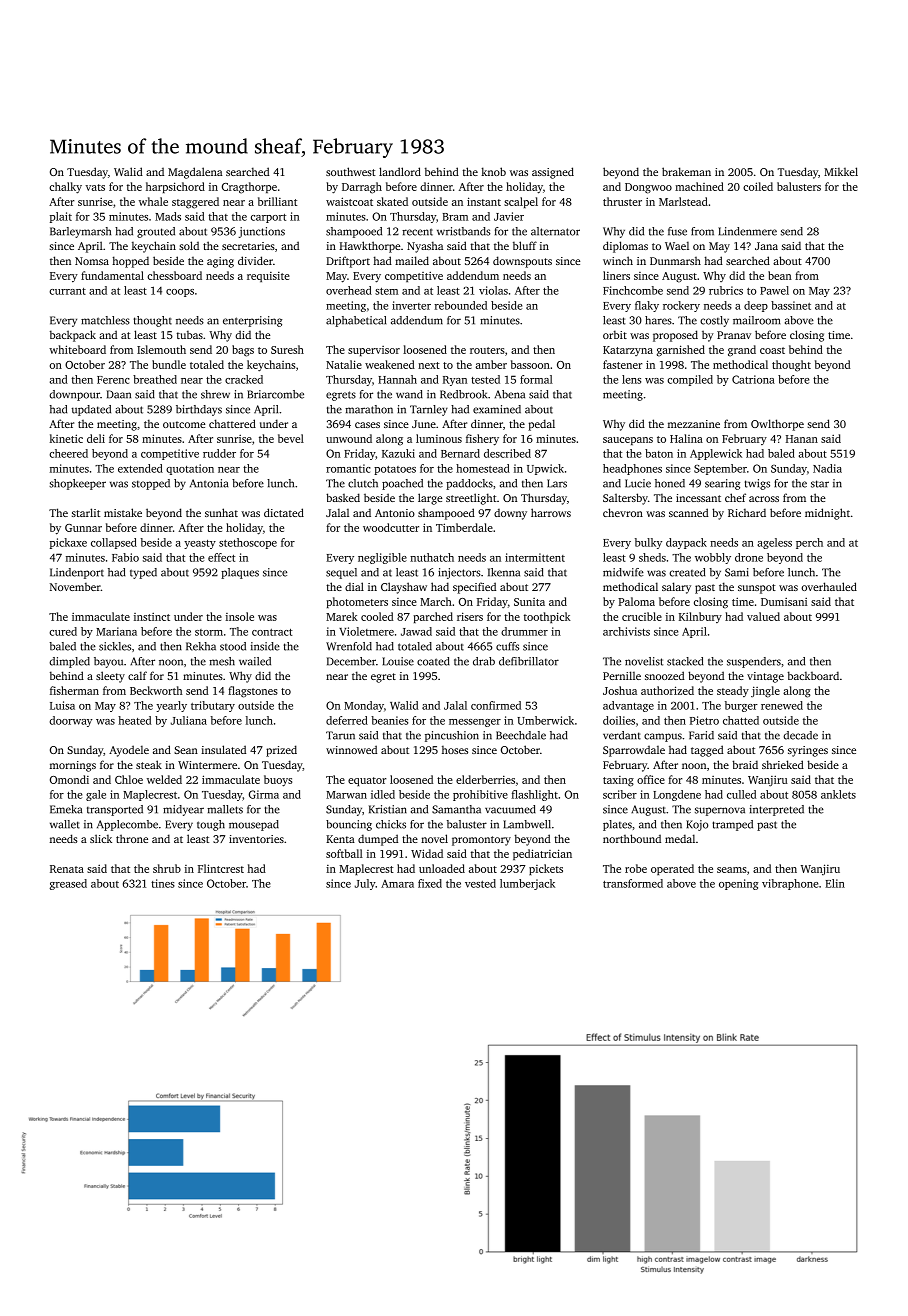 The width and height of the screenshot is (908, 1316). Describe the element at coordinates (487, 350) in the screenshot. I see `routers` at that location.
